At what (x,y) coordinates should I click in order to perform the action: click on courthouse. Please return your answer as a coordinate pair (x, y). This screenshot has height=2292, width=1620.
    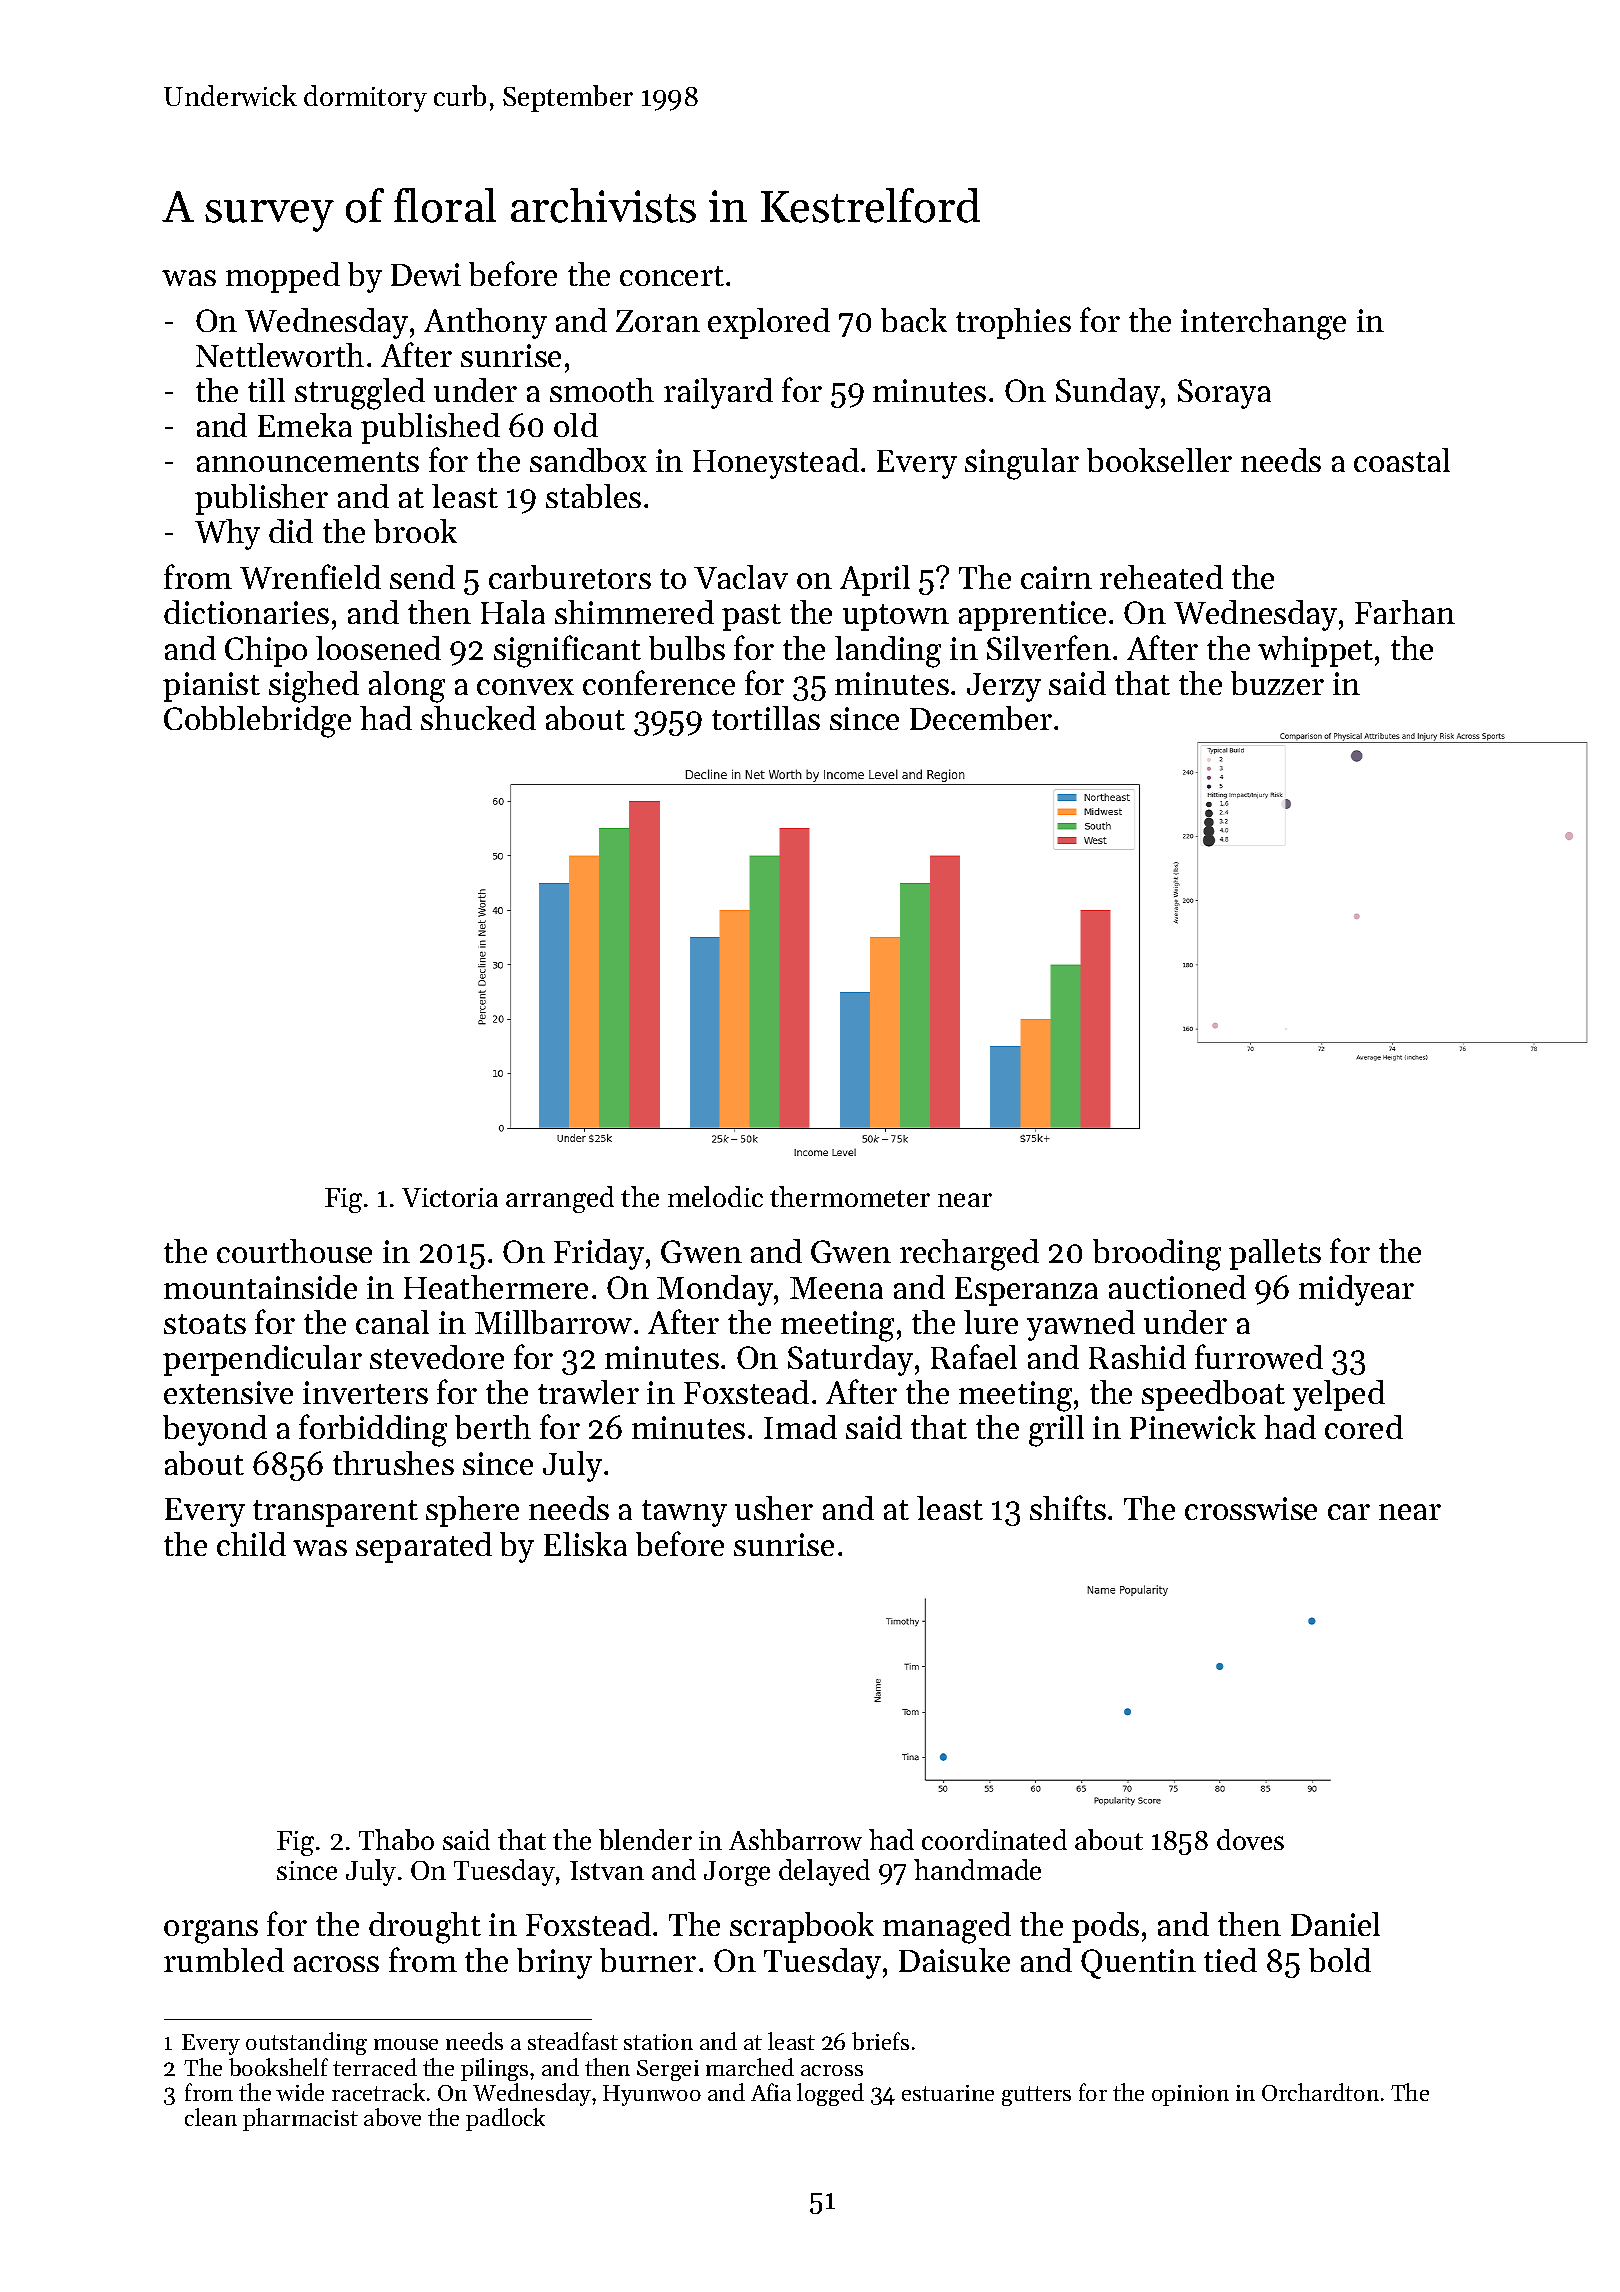
    Looking at the image, I should click on (294, 1251).
